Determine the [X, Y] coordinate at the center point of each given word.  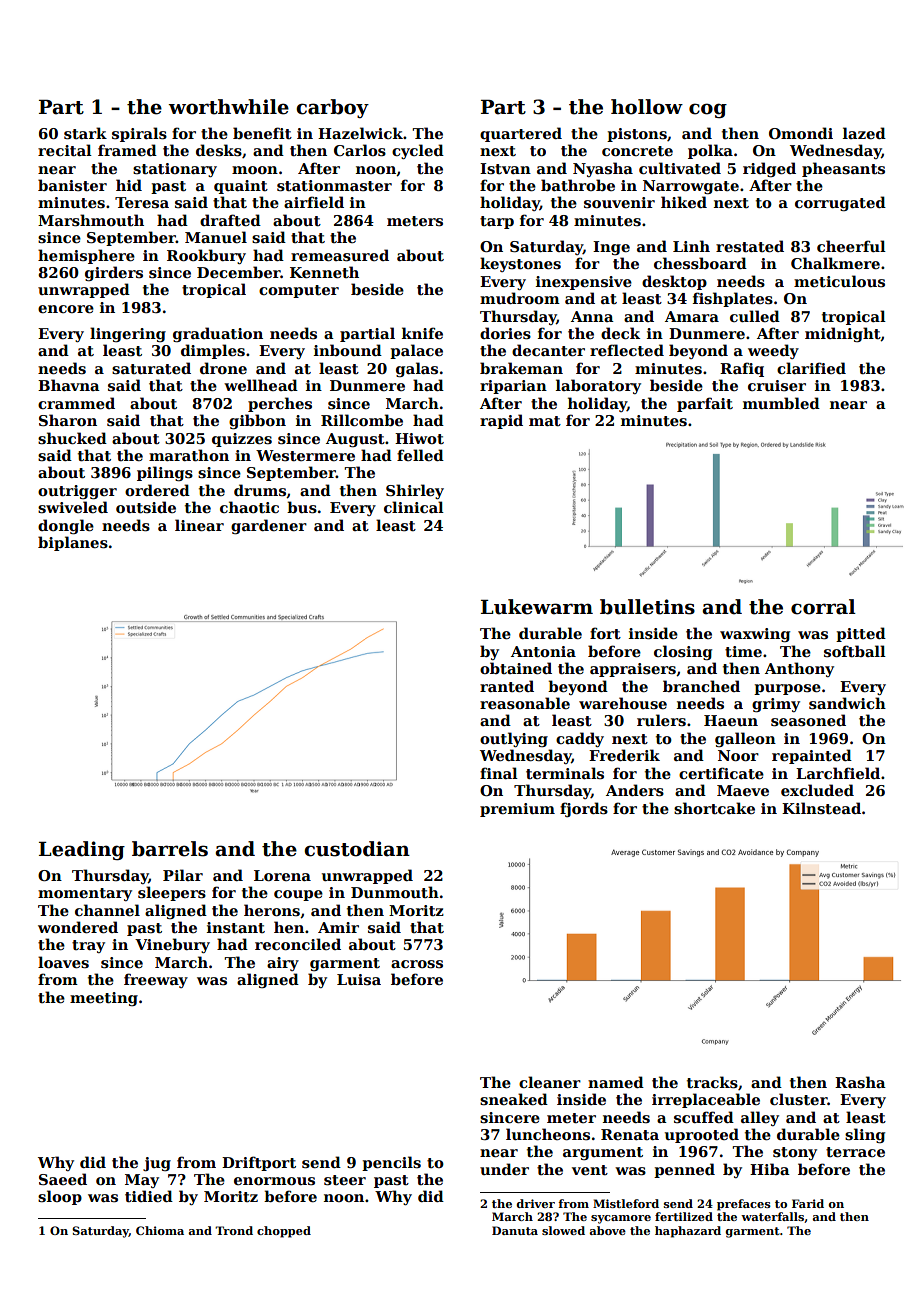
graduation [218, 334]
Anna [592, 316]
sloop [60, 1197]
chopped [284, 1232]
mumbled [781, 403]
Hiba [770, 1169]
